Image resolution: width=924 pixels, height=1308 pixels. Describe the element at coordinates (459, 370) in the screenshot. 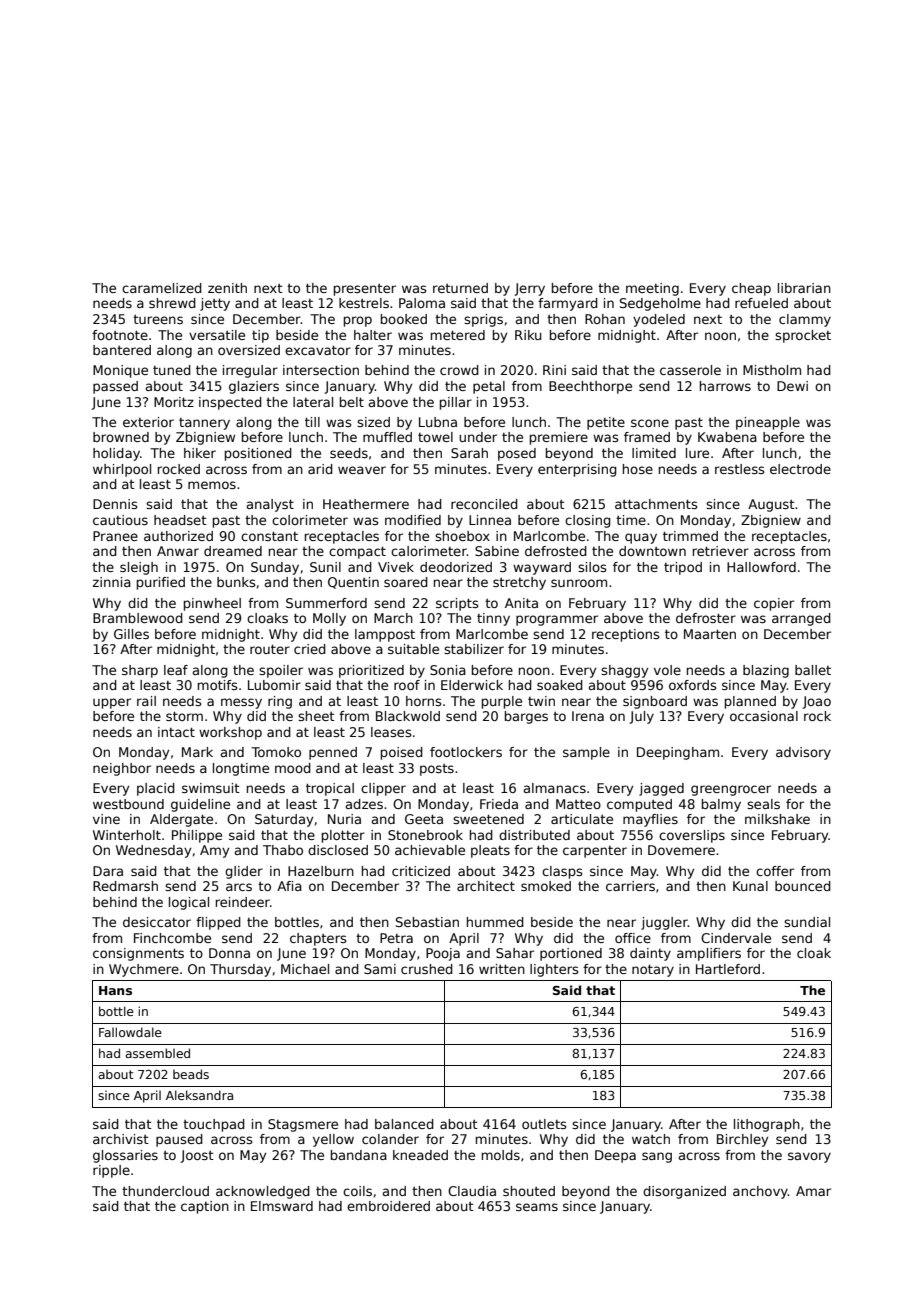

I see `crowd` at that location.
